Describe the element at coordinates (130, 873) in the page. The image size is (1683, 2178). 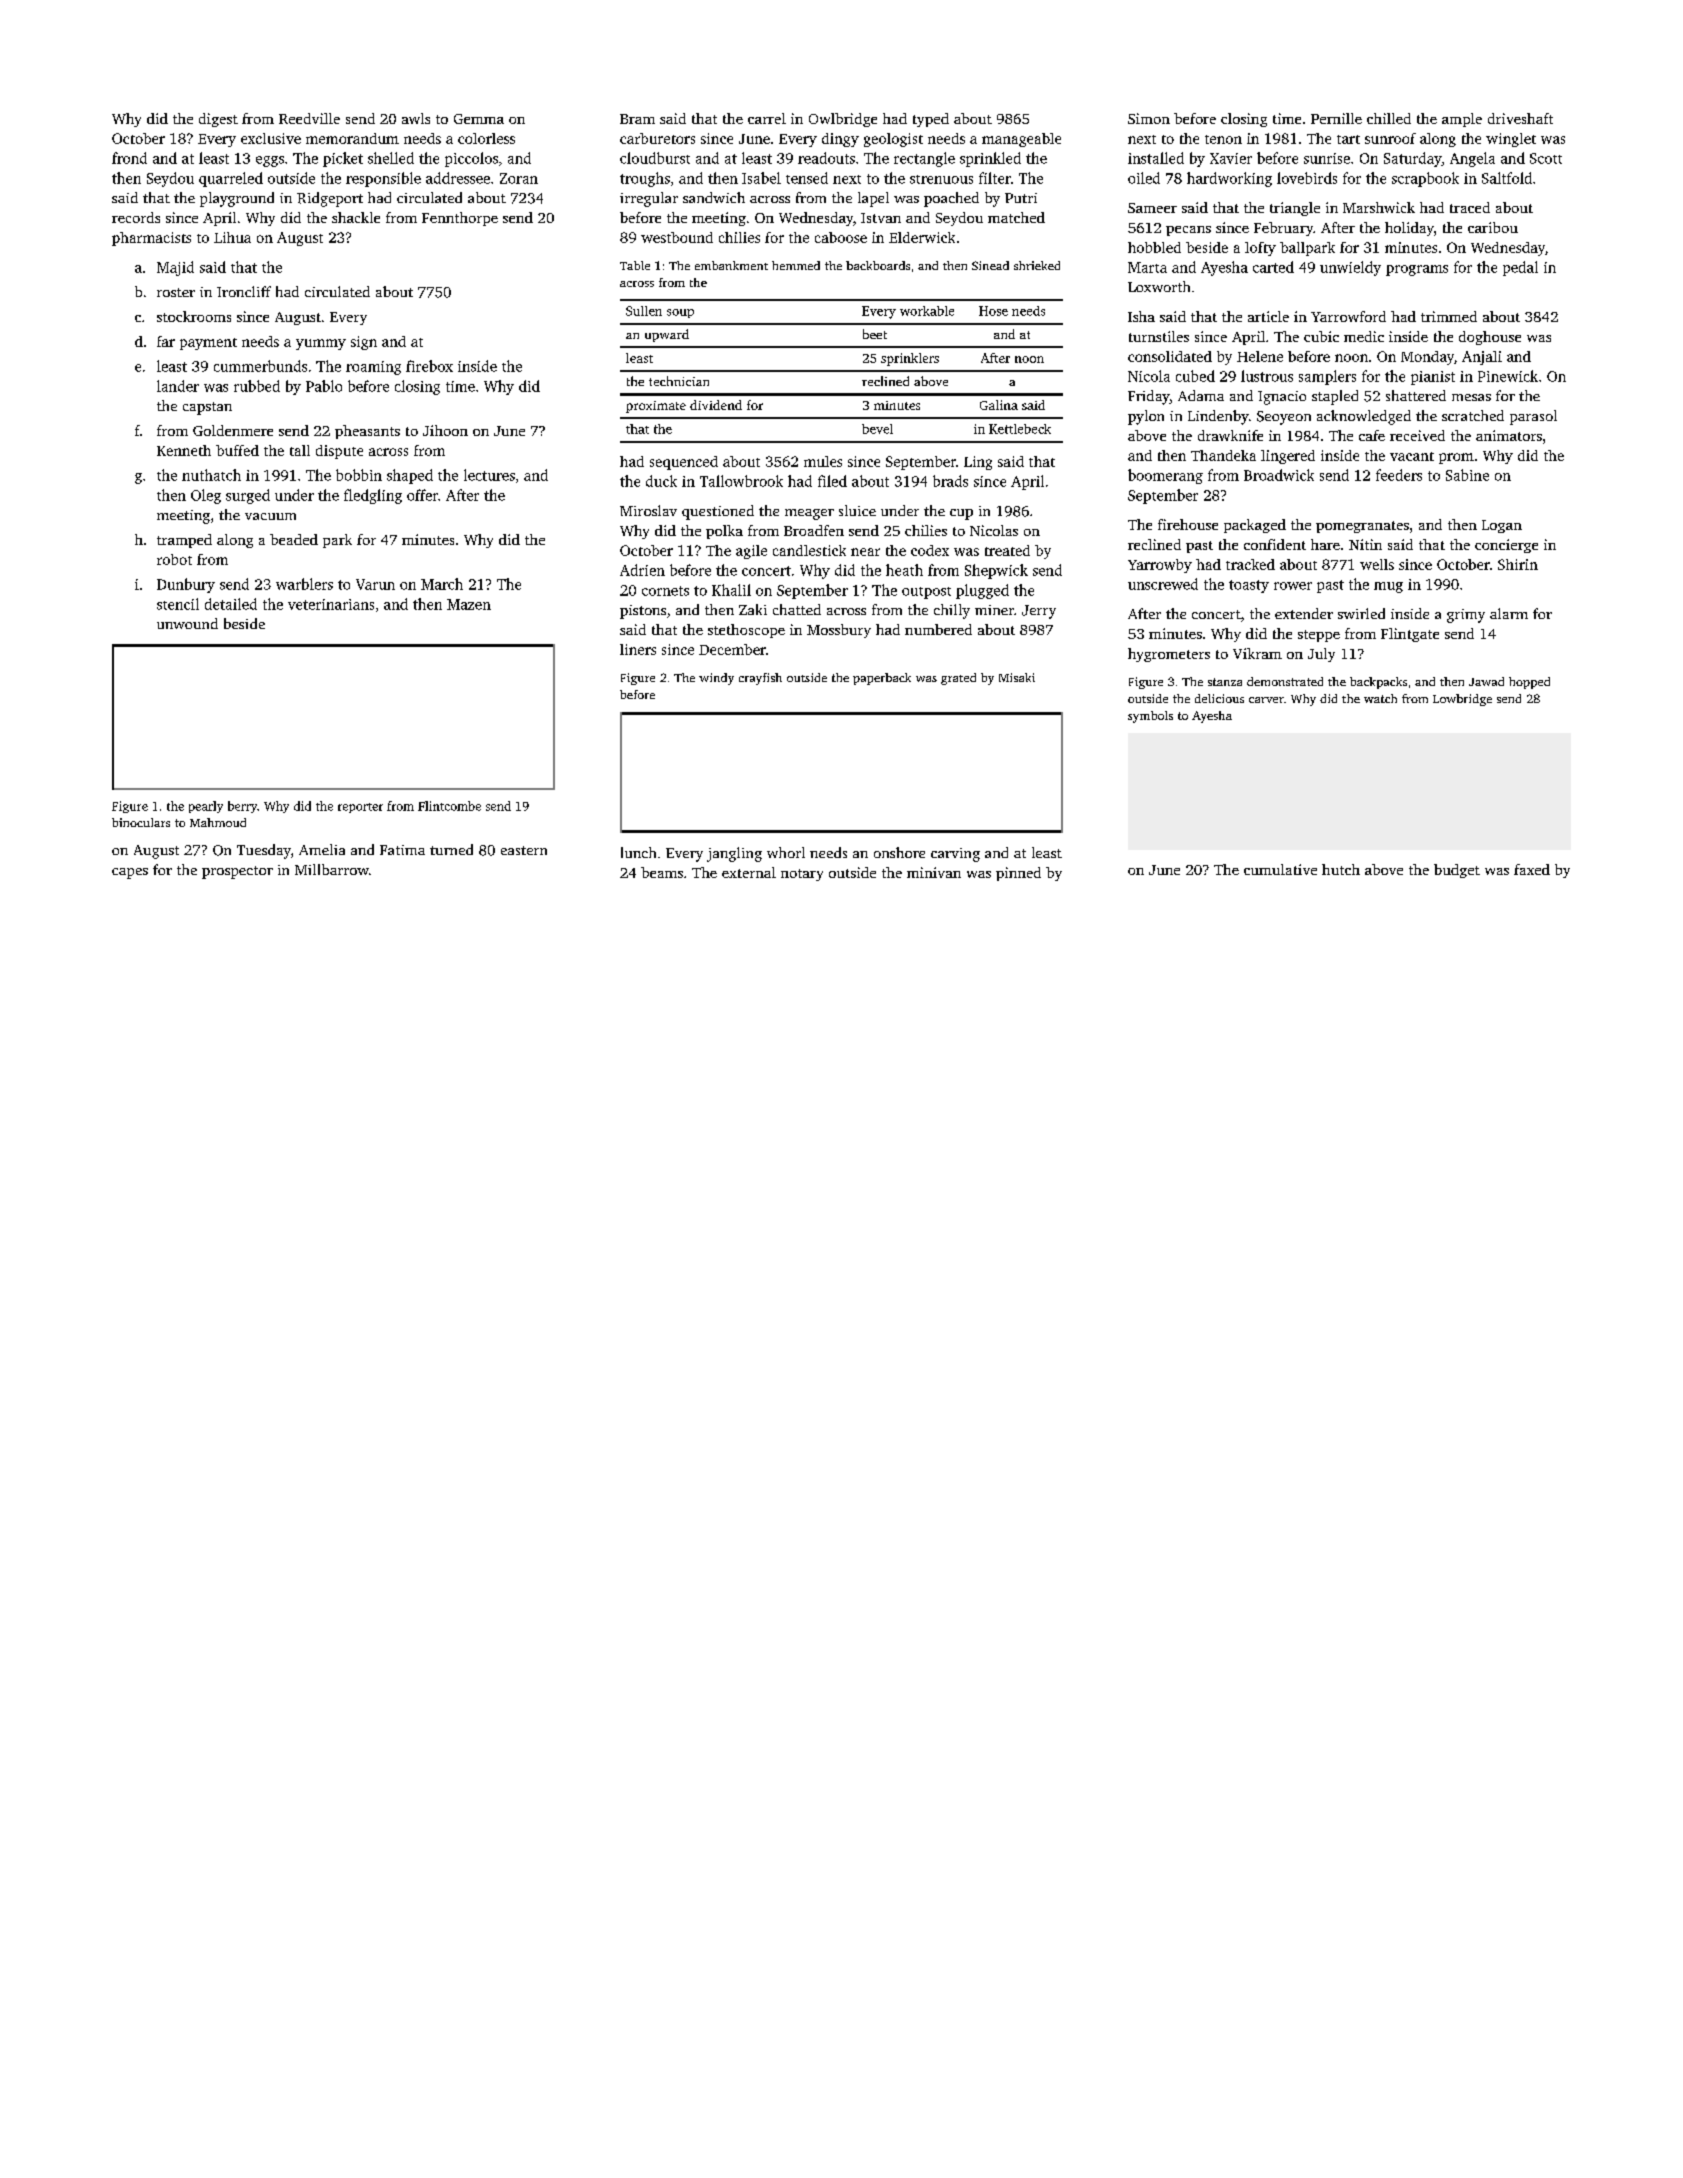
I see `capes` at that location.
